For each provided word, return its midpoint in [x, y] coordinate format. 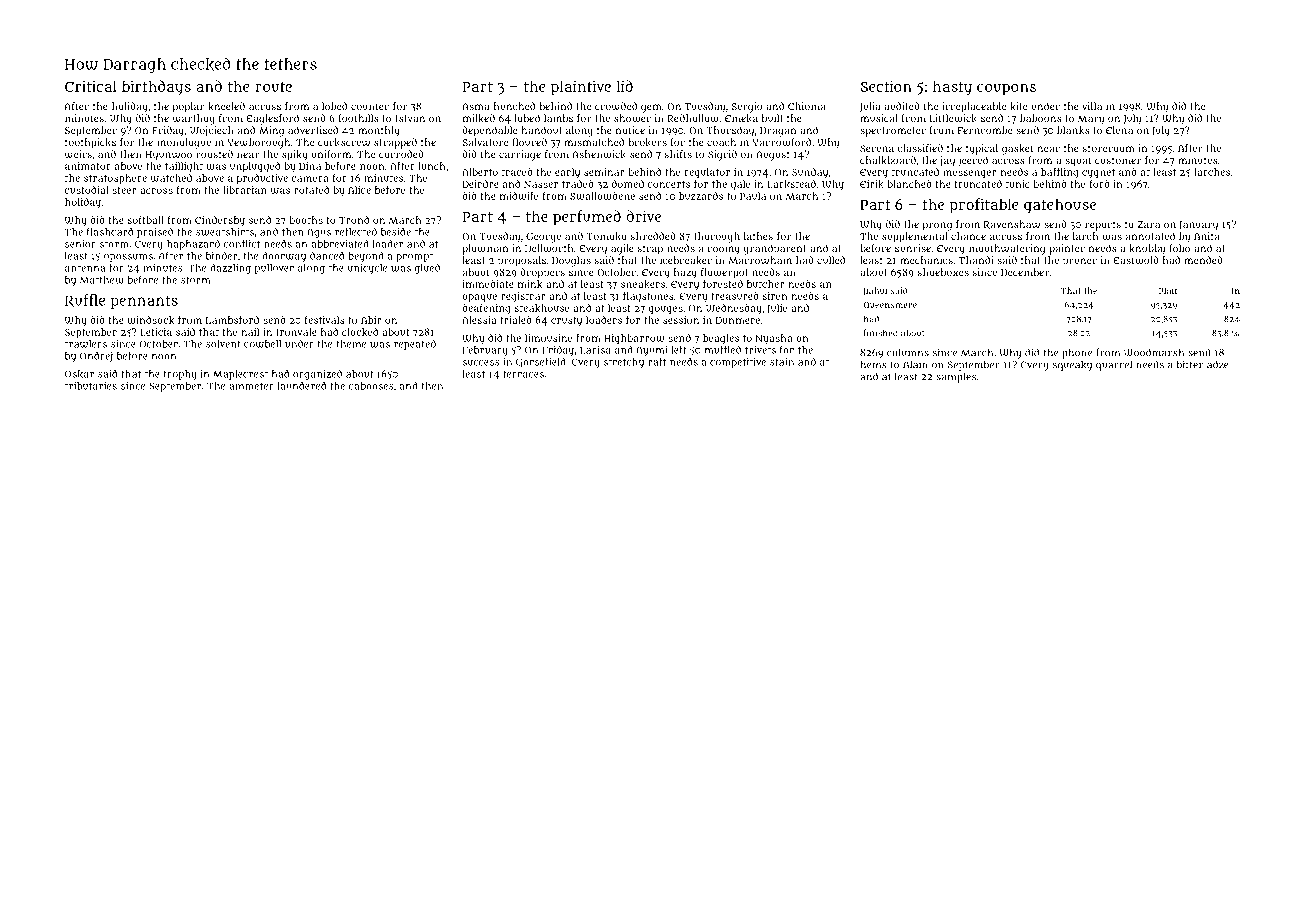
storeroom [1109, 148]
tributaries [91, 386]
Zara [1148, 224]
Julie [777, 309]
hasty [952, 88]
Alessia [479, 320]
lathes [758, 236]
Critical [91, 86]
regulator [707, 173]
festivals [325, 320]
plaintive [581, 88]
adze [1218, 364]
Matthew [102, 280]
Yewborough [259, 143]
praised [155, 232]
